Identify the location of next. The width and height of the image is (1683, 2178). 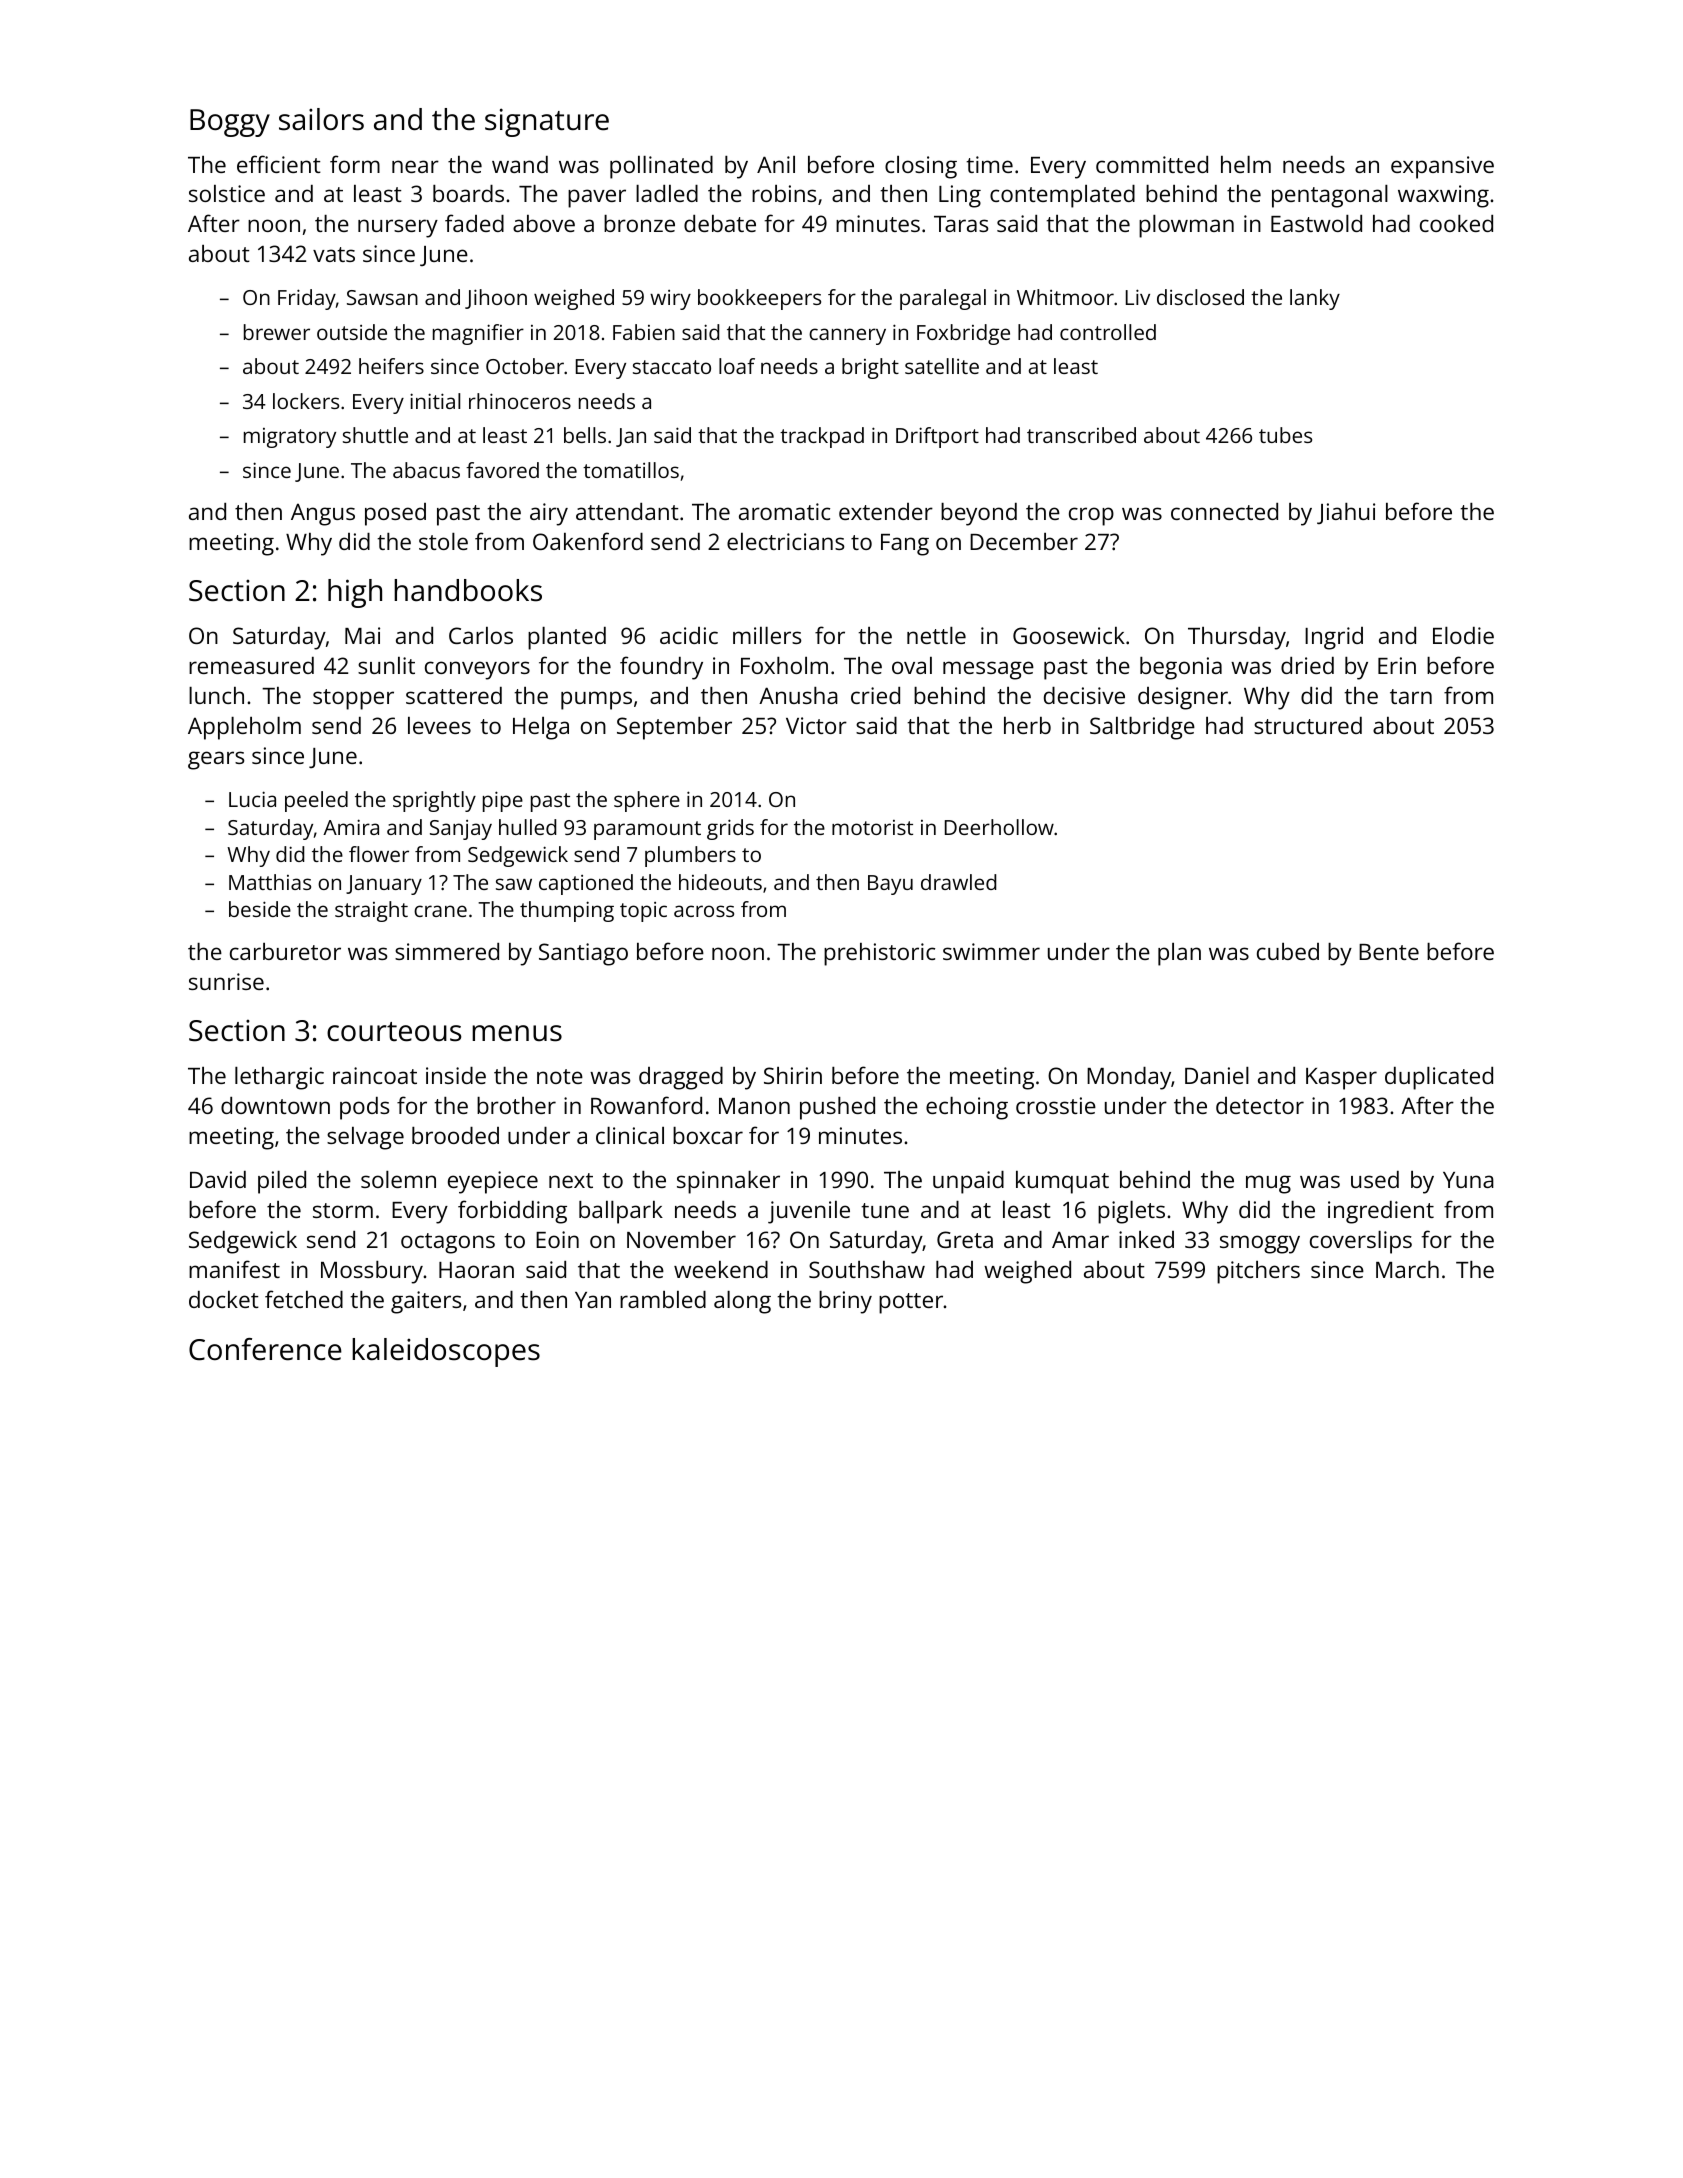
(571, 1180).
